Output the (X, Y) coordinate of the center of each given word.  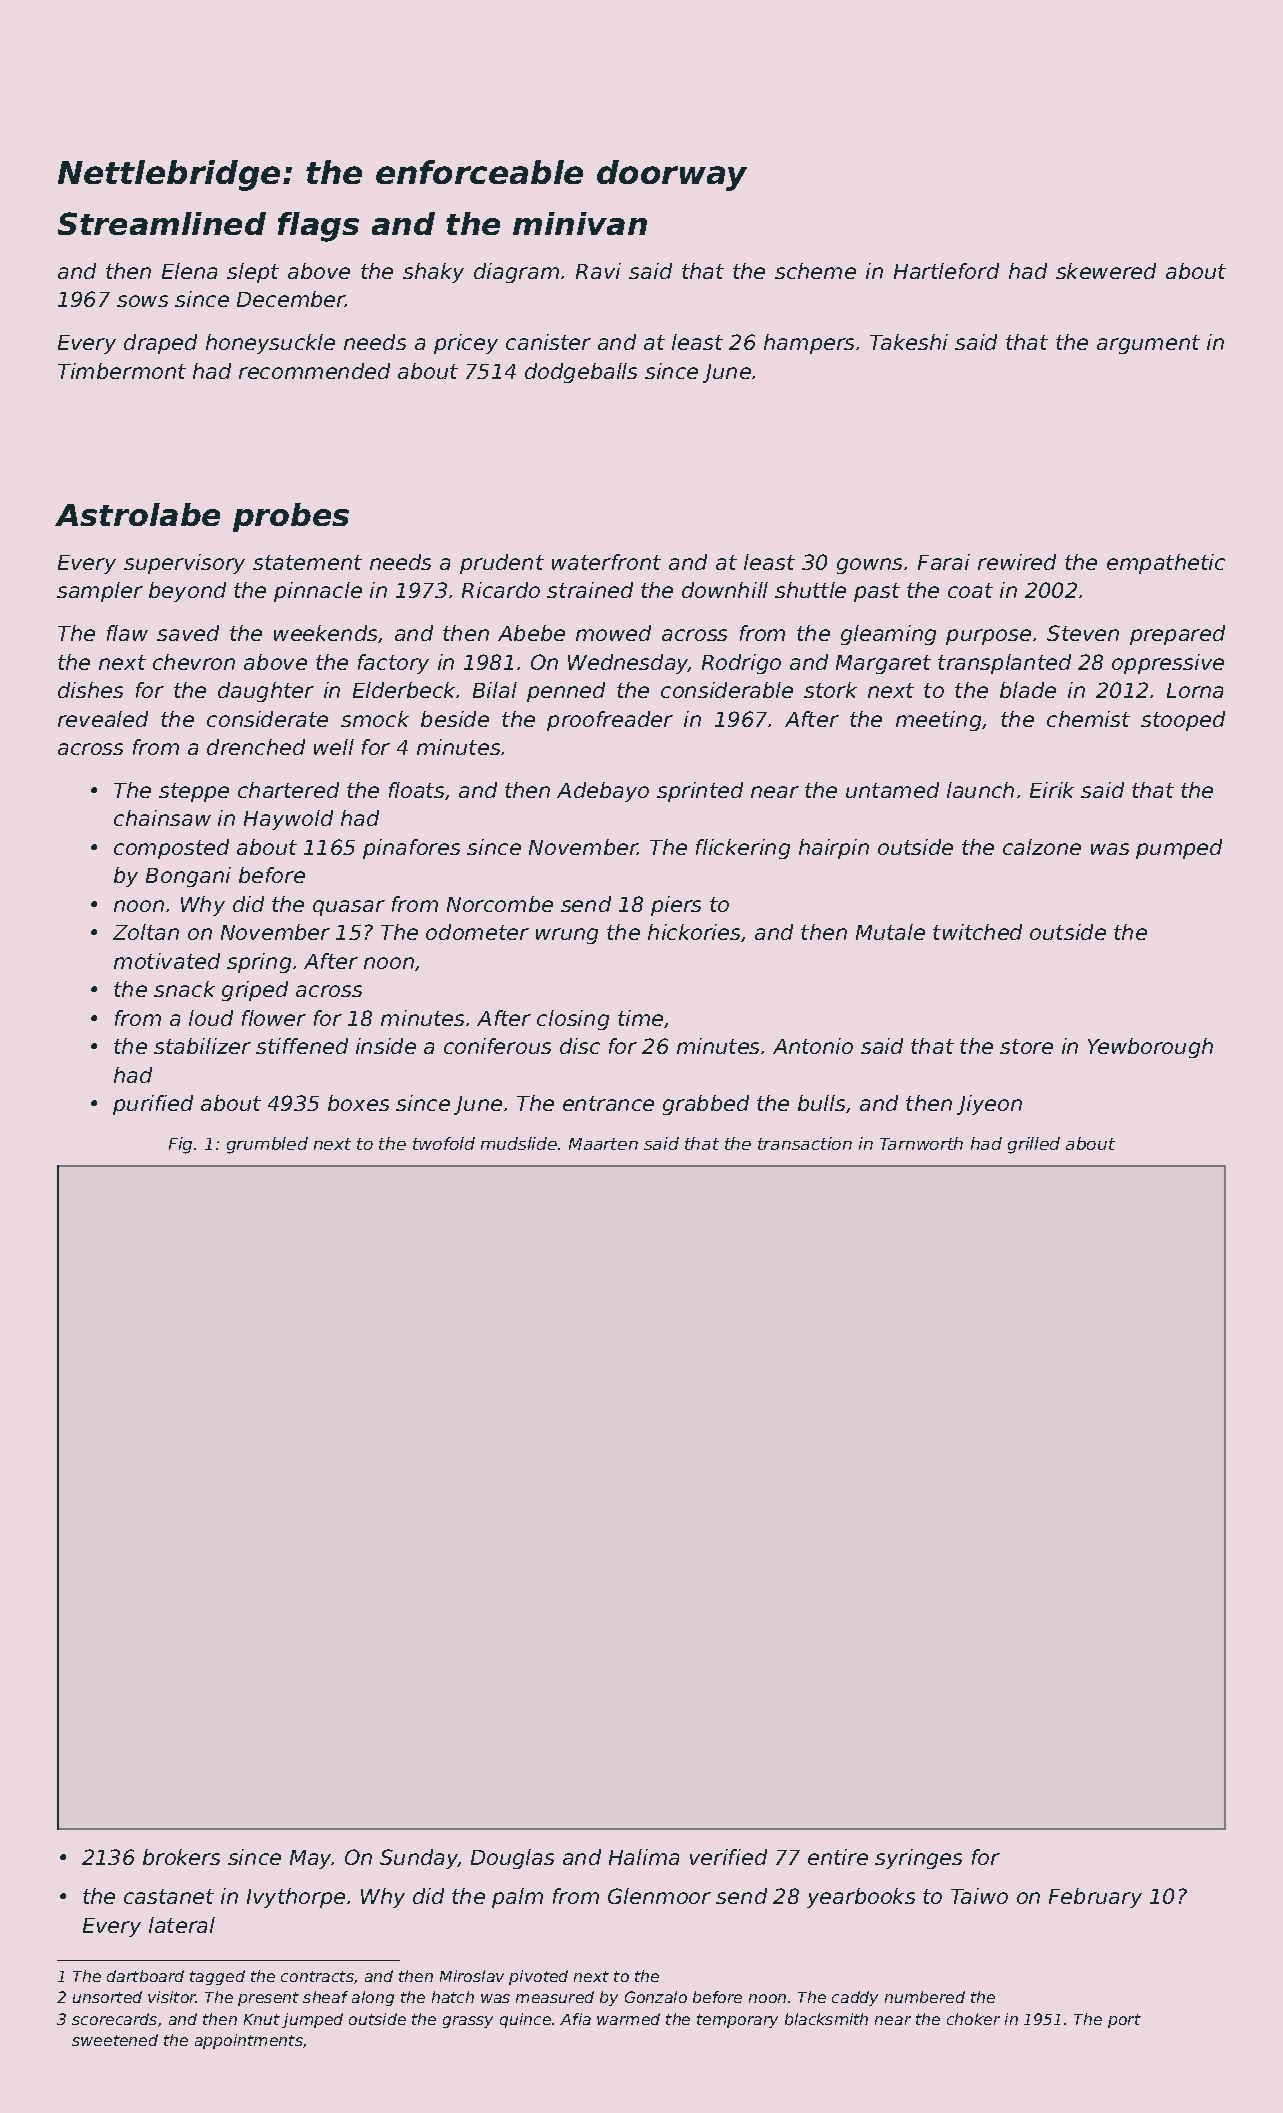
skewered (1106, 271)
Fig (180, 1145)
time (640, 1018)
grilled (1034, 1145)
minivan (580, 223)
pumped (1179, 849)
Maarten (603, 1144)
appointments (249, 2041)
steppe (194, 792)
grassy (468, 2022)
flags (318, 227)
